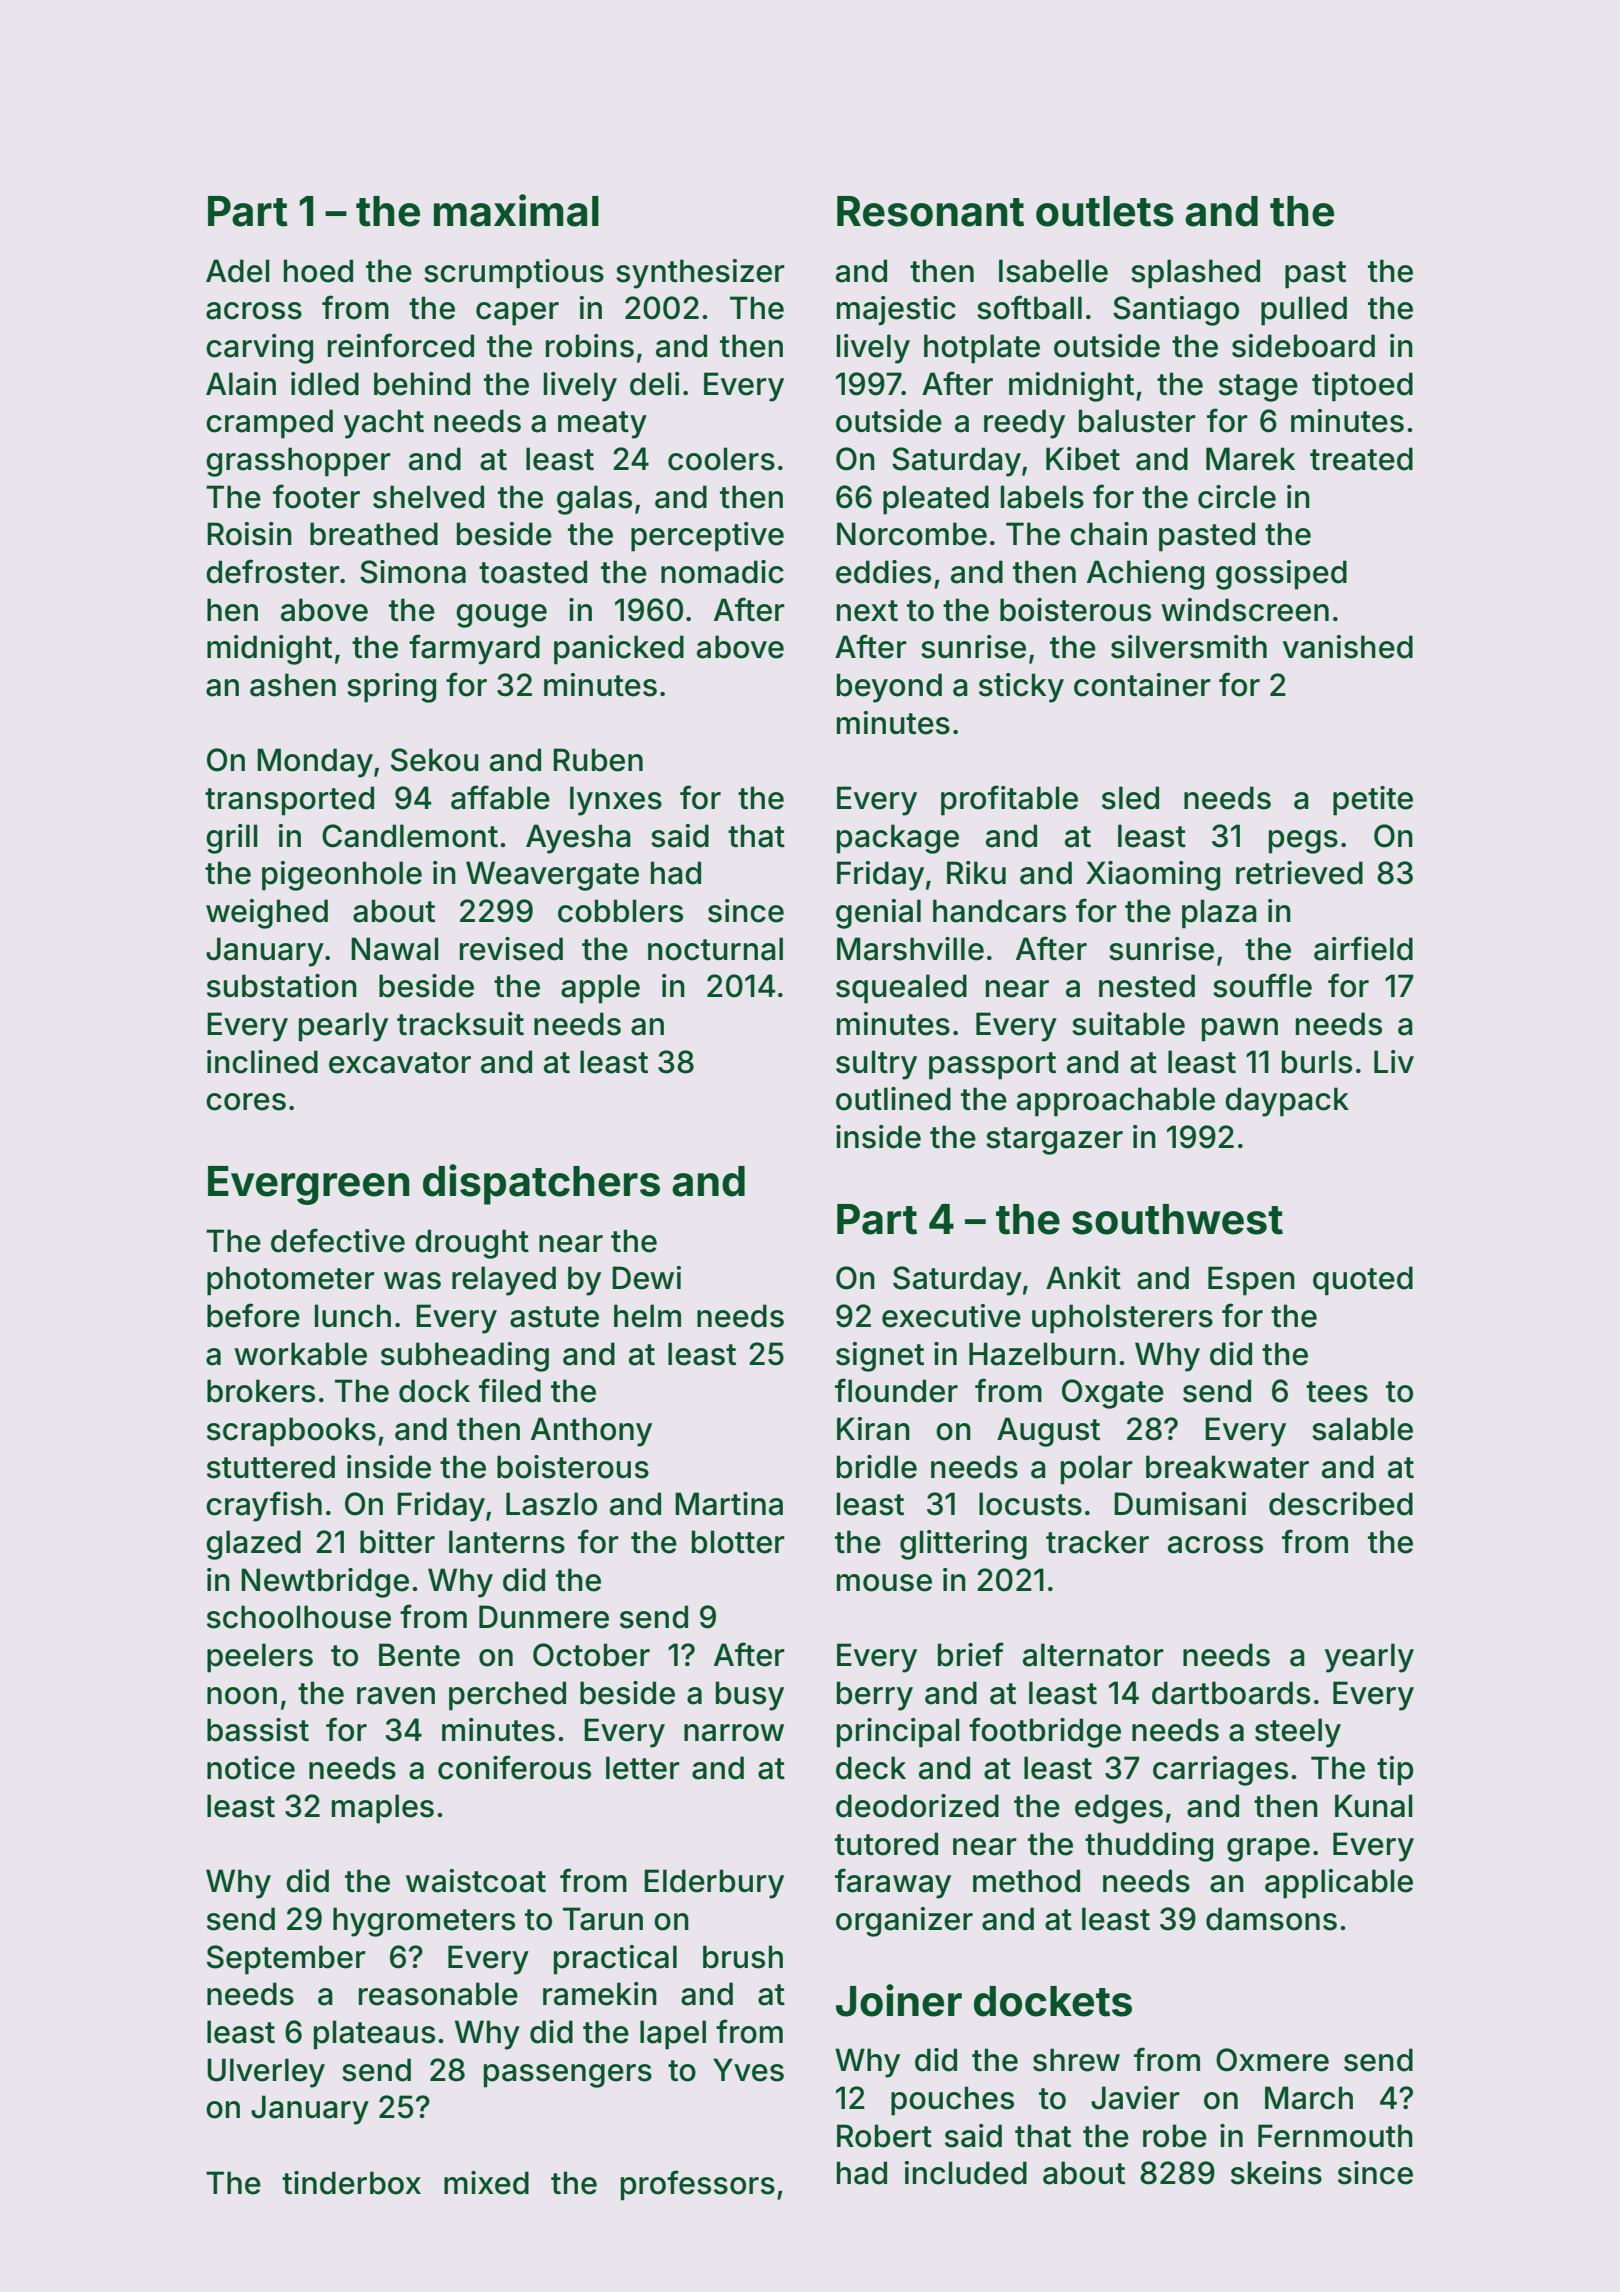 The height and width of the screenshot is (2292, 1620). Describe the element at coordinates (259, 349) in the screenshot. I see `carving` at that location.
